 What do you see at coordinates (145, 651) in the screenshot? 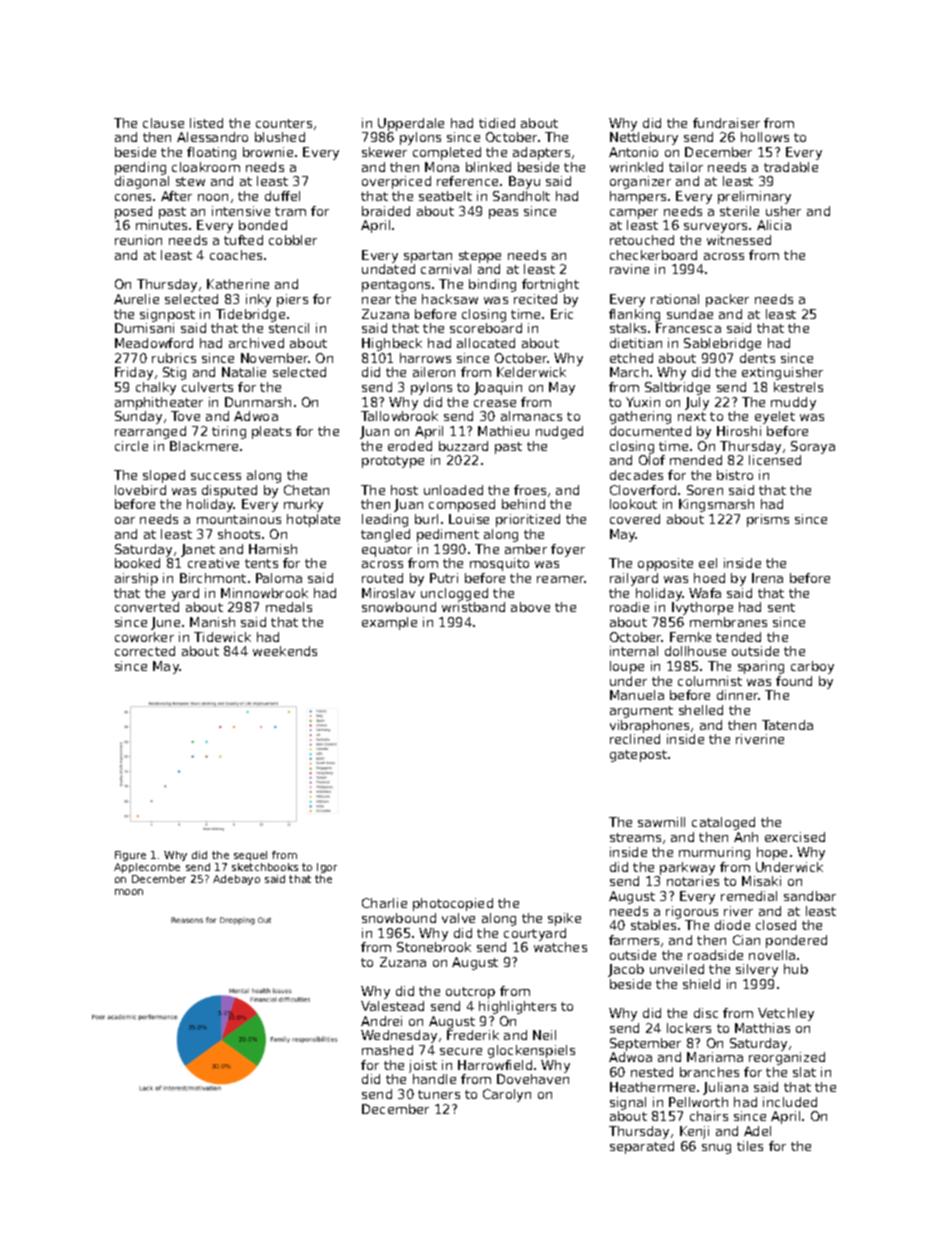
I see `corrected` at bounding box center [145, 651].
